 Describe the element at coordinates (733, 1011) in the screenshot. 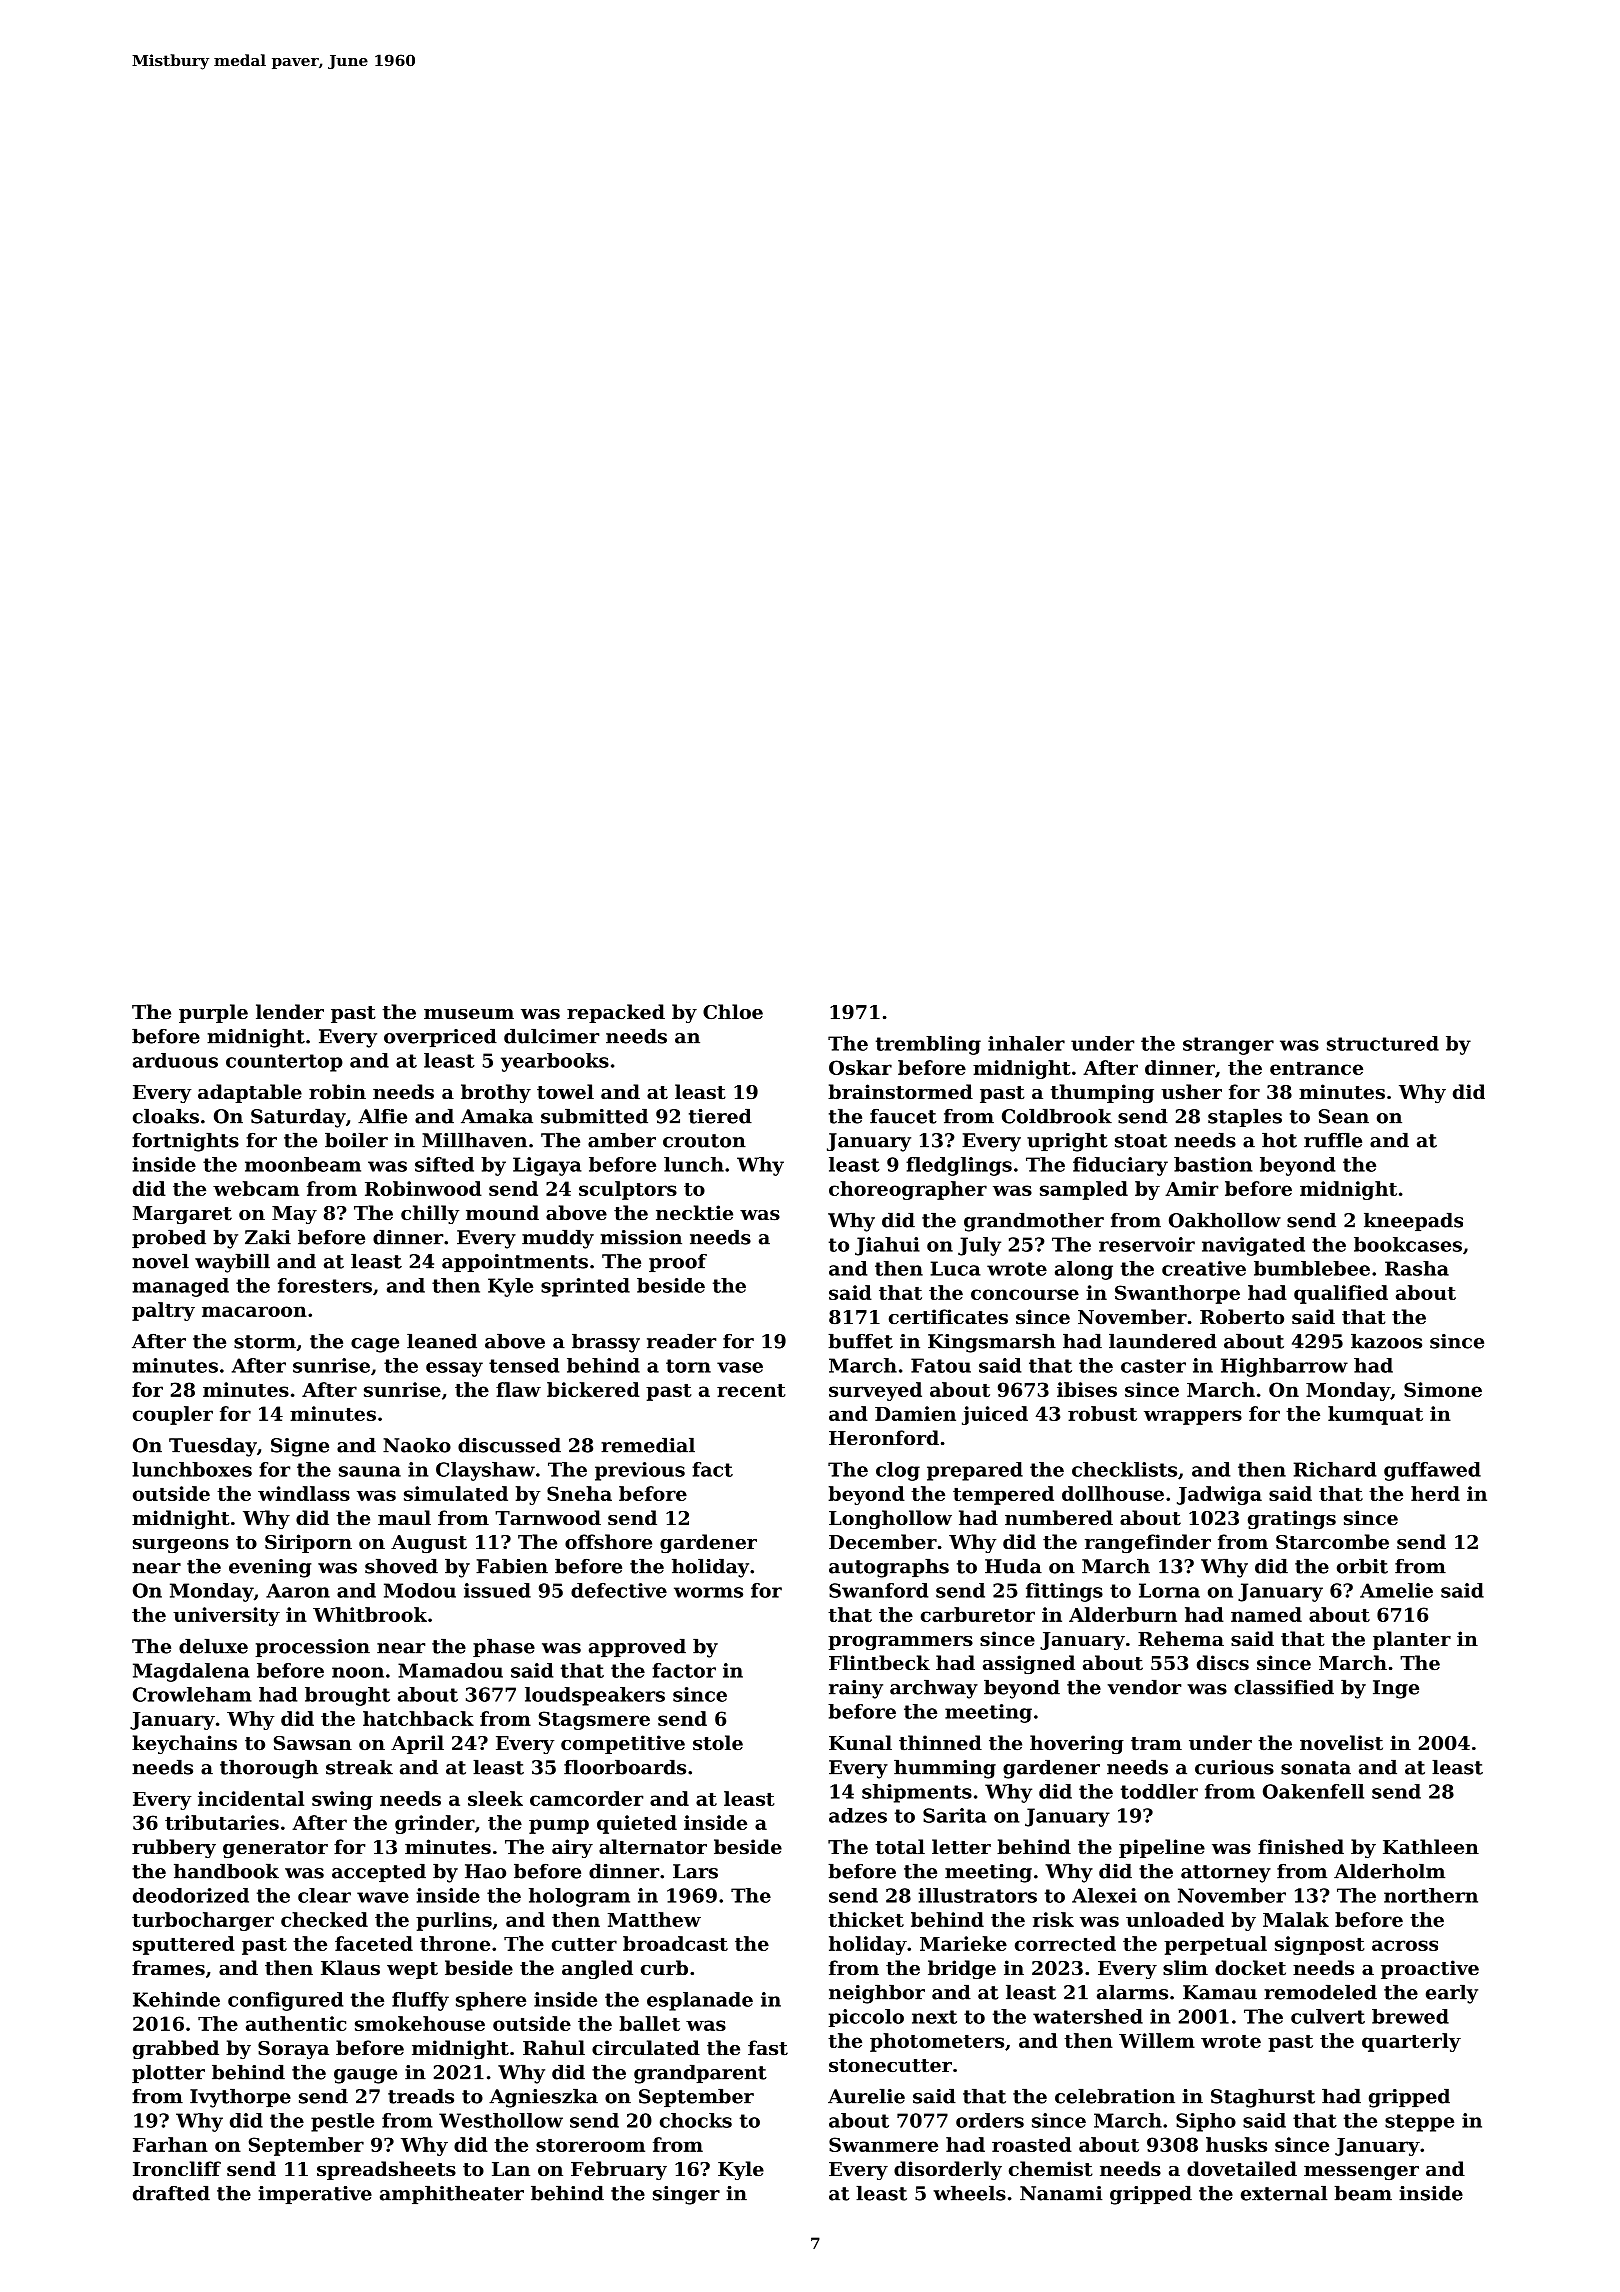

I see `Chloe` at that location.
